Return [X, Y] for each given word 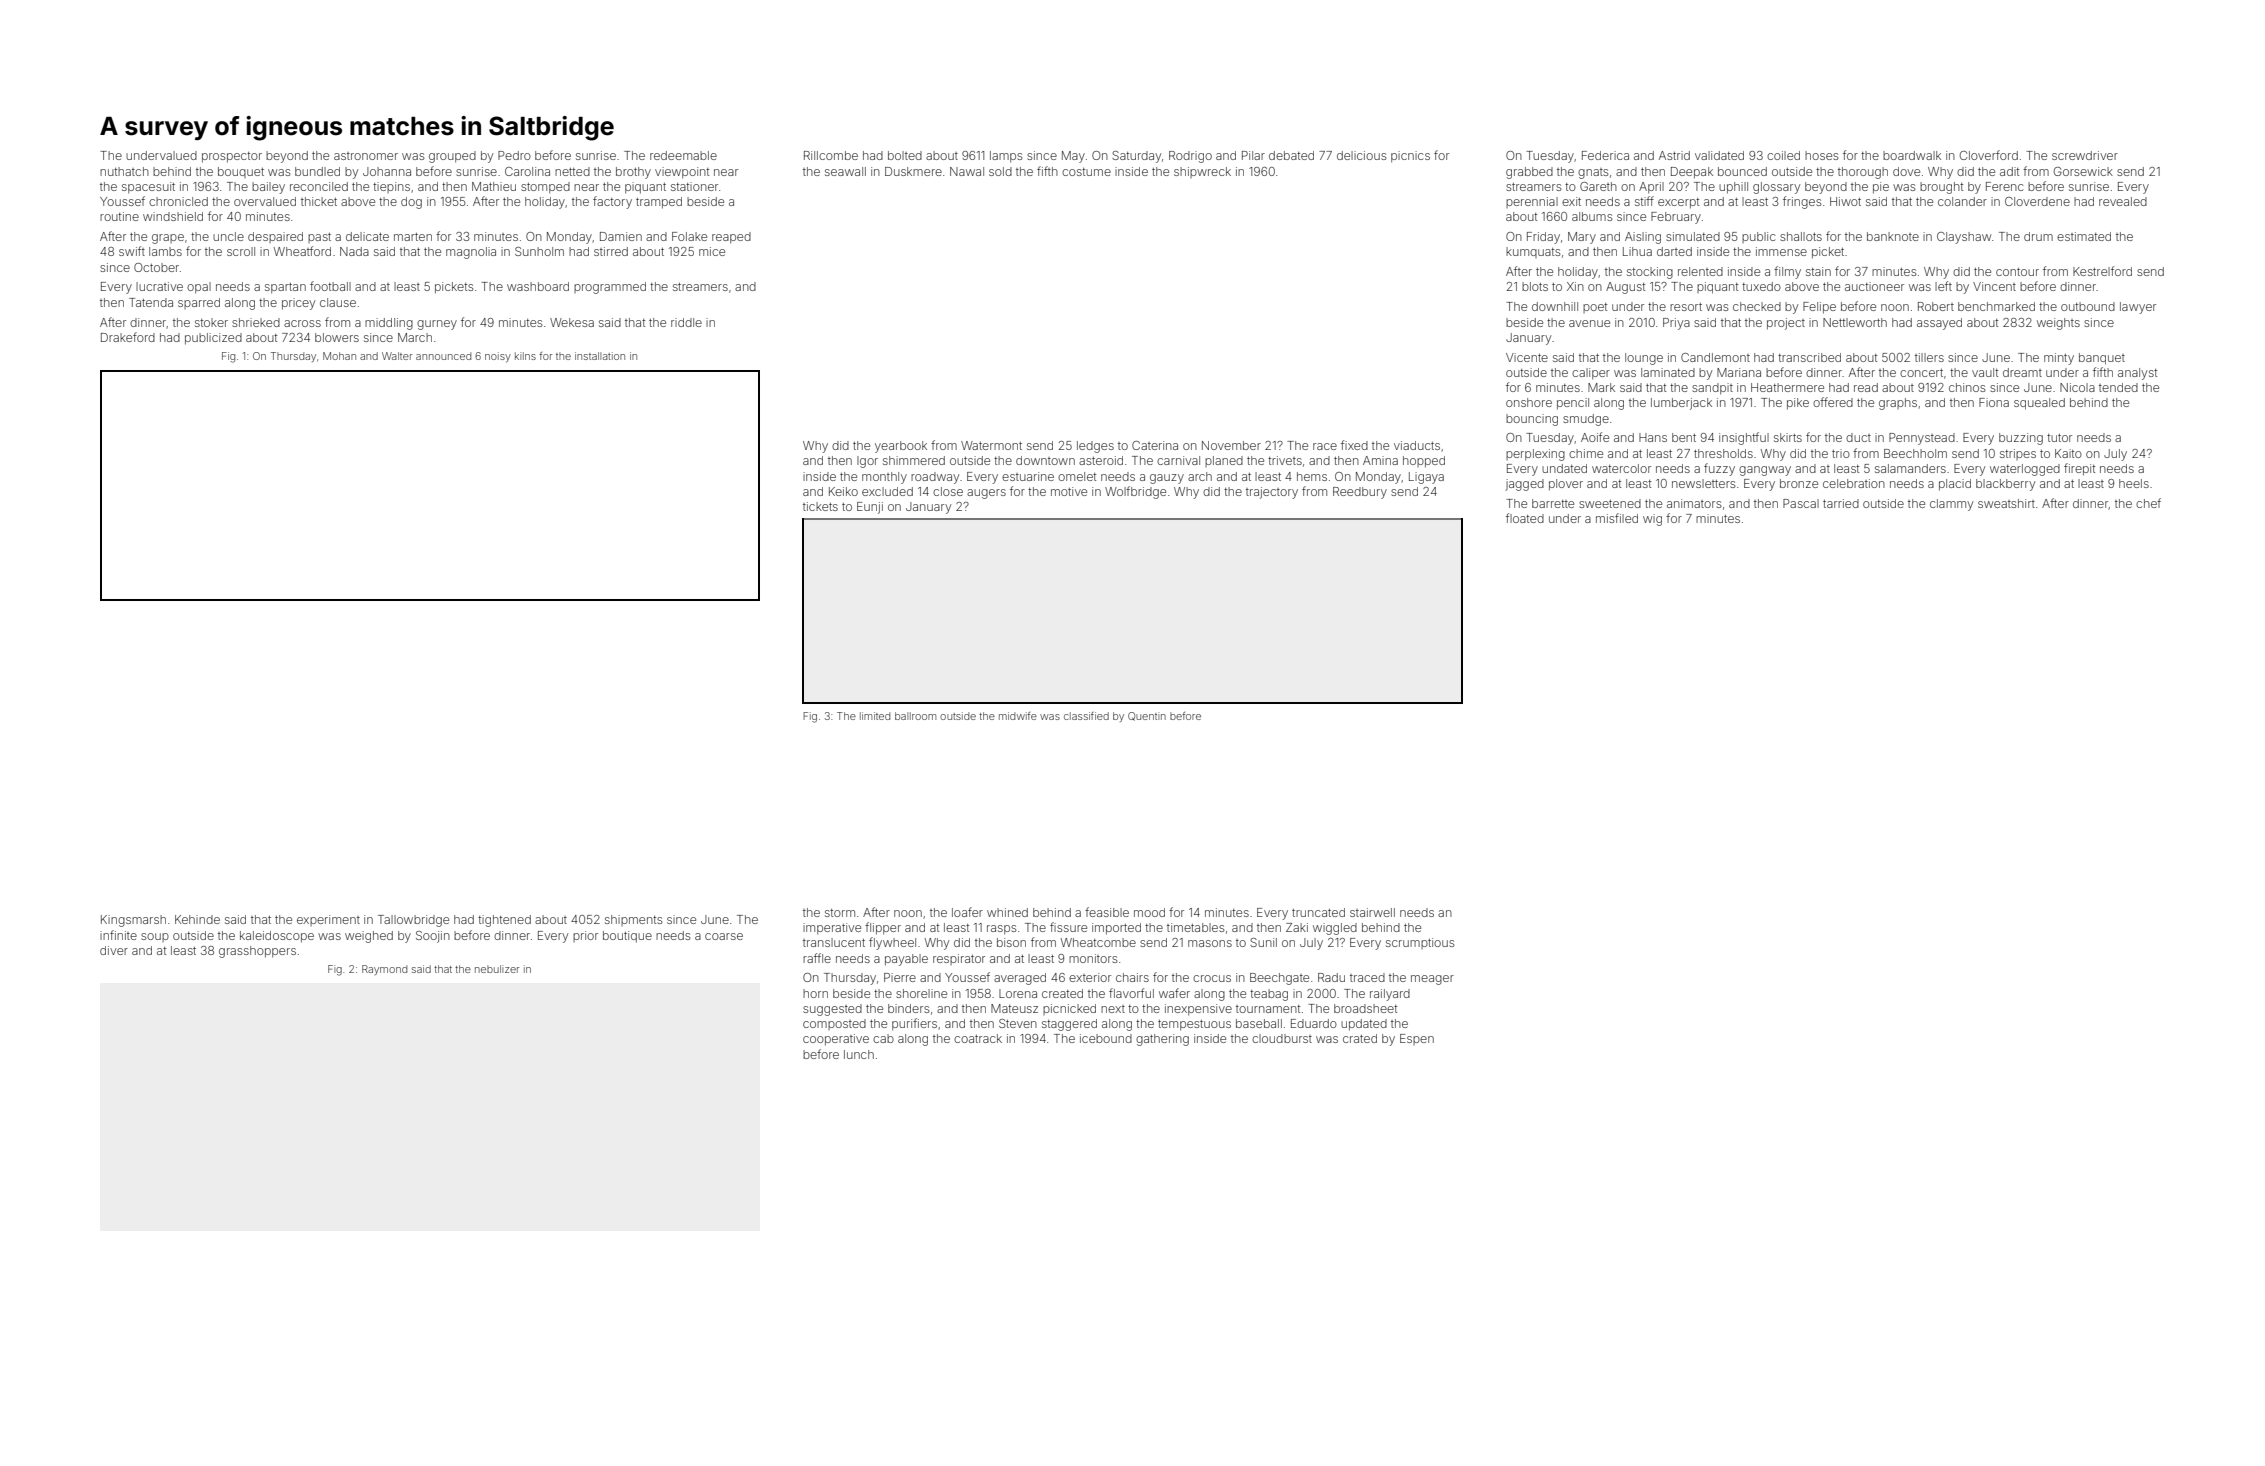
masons [1210, 943]
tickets [820, 506]
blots [1535, 286]
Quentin [1147, 716]
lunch [859, 1054]
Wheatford [302, 251]
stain [1818, 271]
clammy [1951, 505]
